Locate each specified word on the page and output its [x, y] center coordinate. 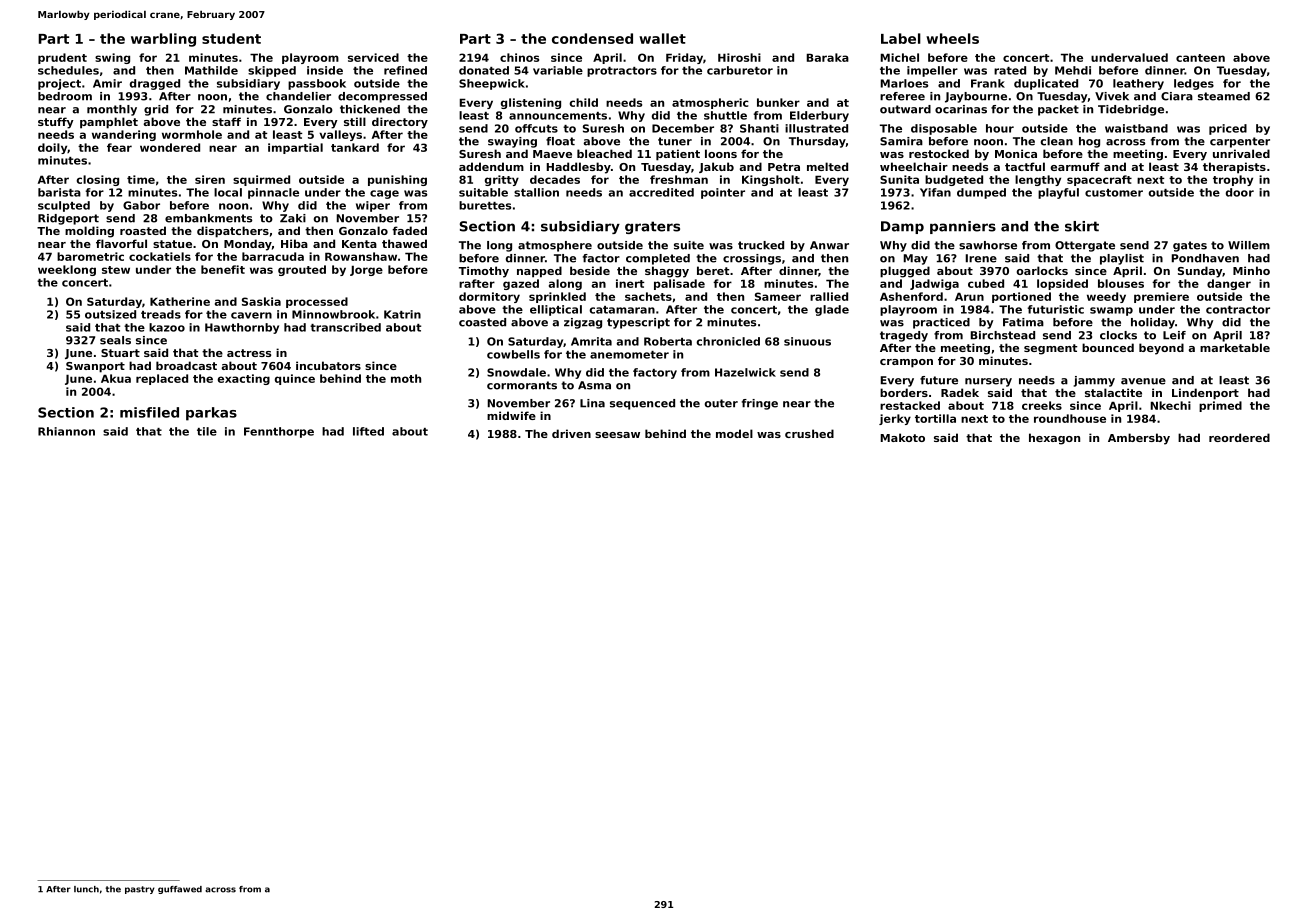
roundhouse [1070, 418]
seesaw [617, 435]
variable [558, 70]
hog [1089, 142]
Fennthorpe [279, 432]
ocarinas [961, 109]
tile [207, 431]
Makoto [903, 437]
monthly [112, 110]
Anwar [829, 245]
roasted [143, 230]
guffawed [180, 890]
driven [571, 433]
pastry [140, 890]
